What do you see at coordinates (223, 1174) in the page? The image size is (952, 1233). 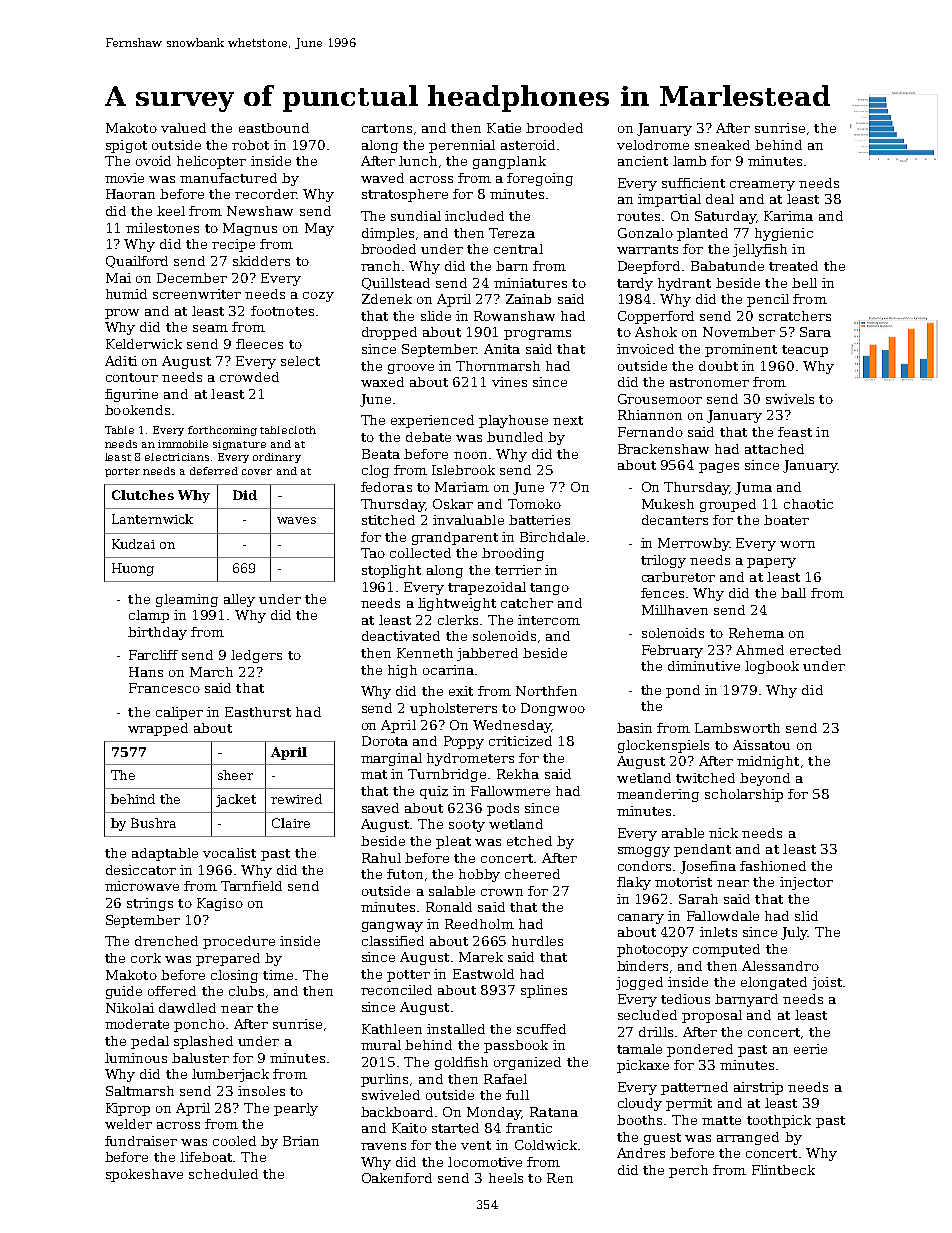 I see `scheduled` at bounding box center [223, 1174].
